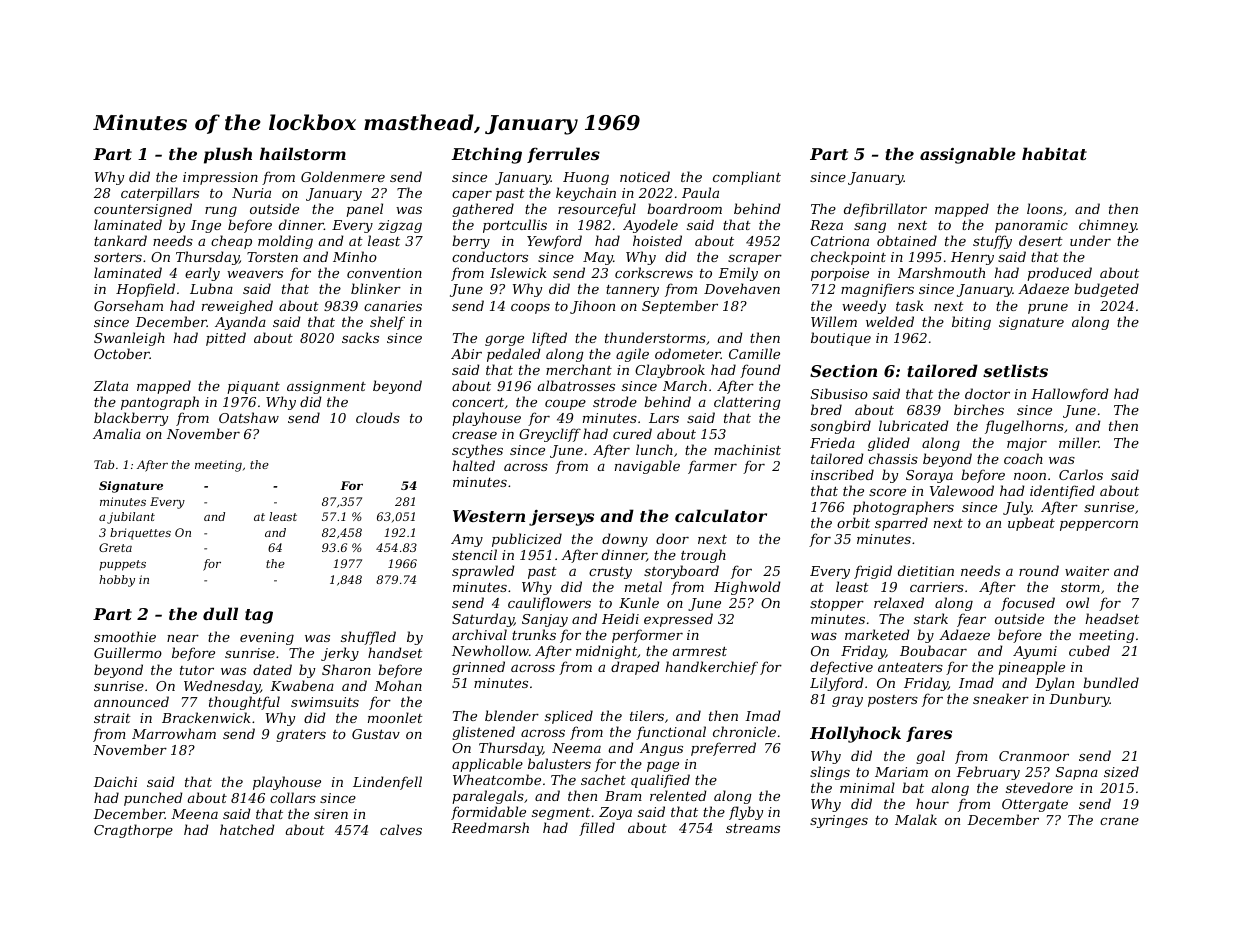 This screenshot has height=952, width=1233. I want to click on Islewick, so click(518, 272).
